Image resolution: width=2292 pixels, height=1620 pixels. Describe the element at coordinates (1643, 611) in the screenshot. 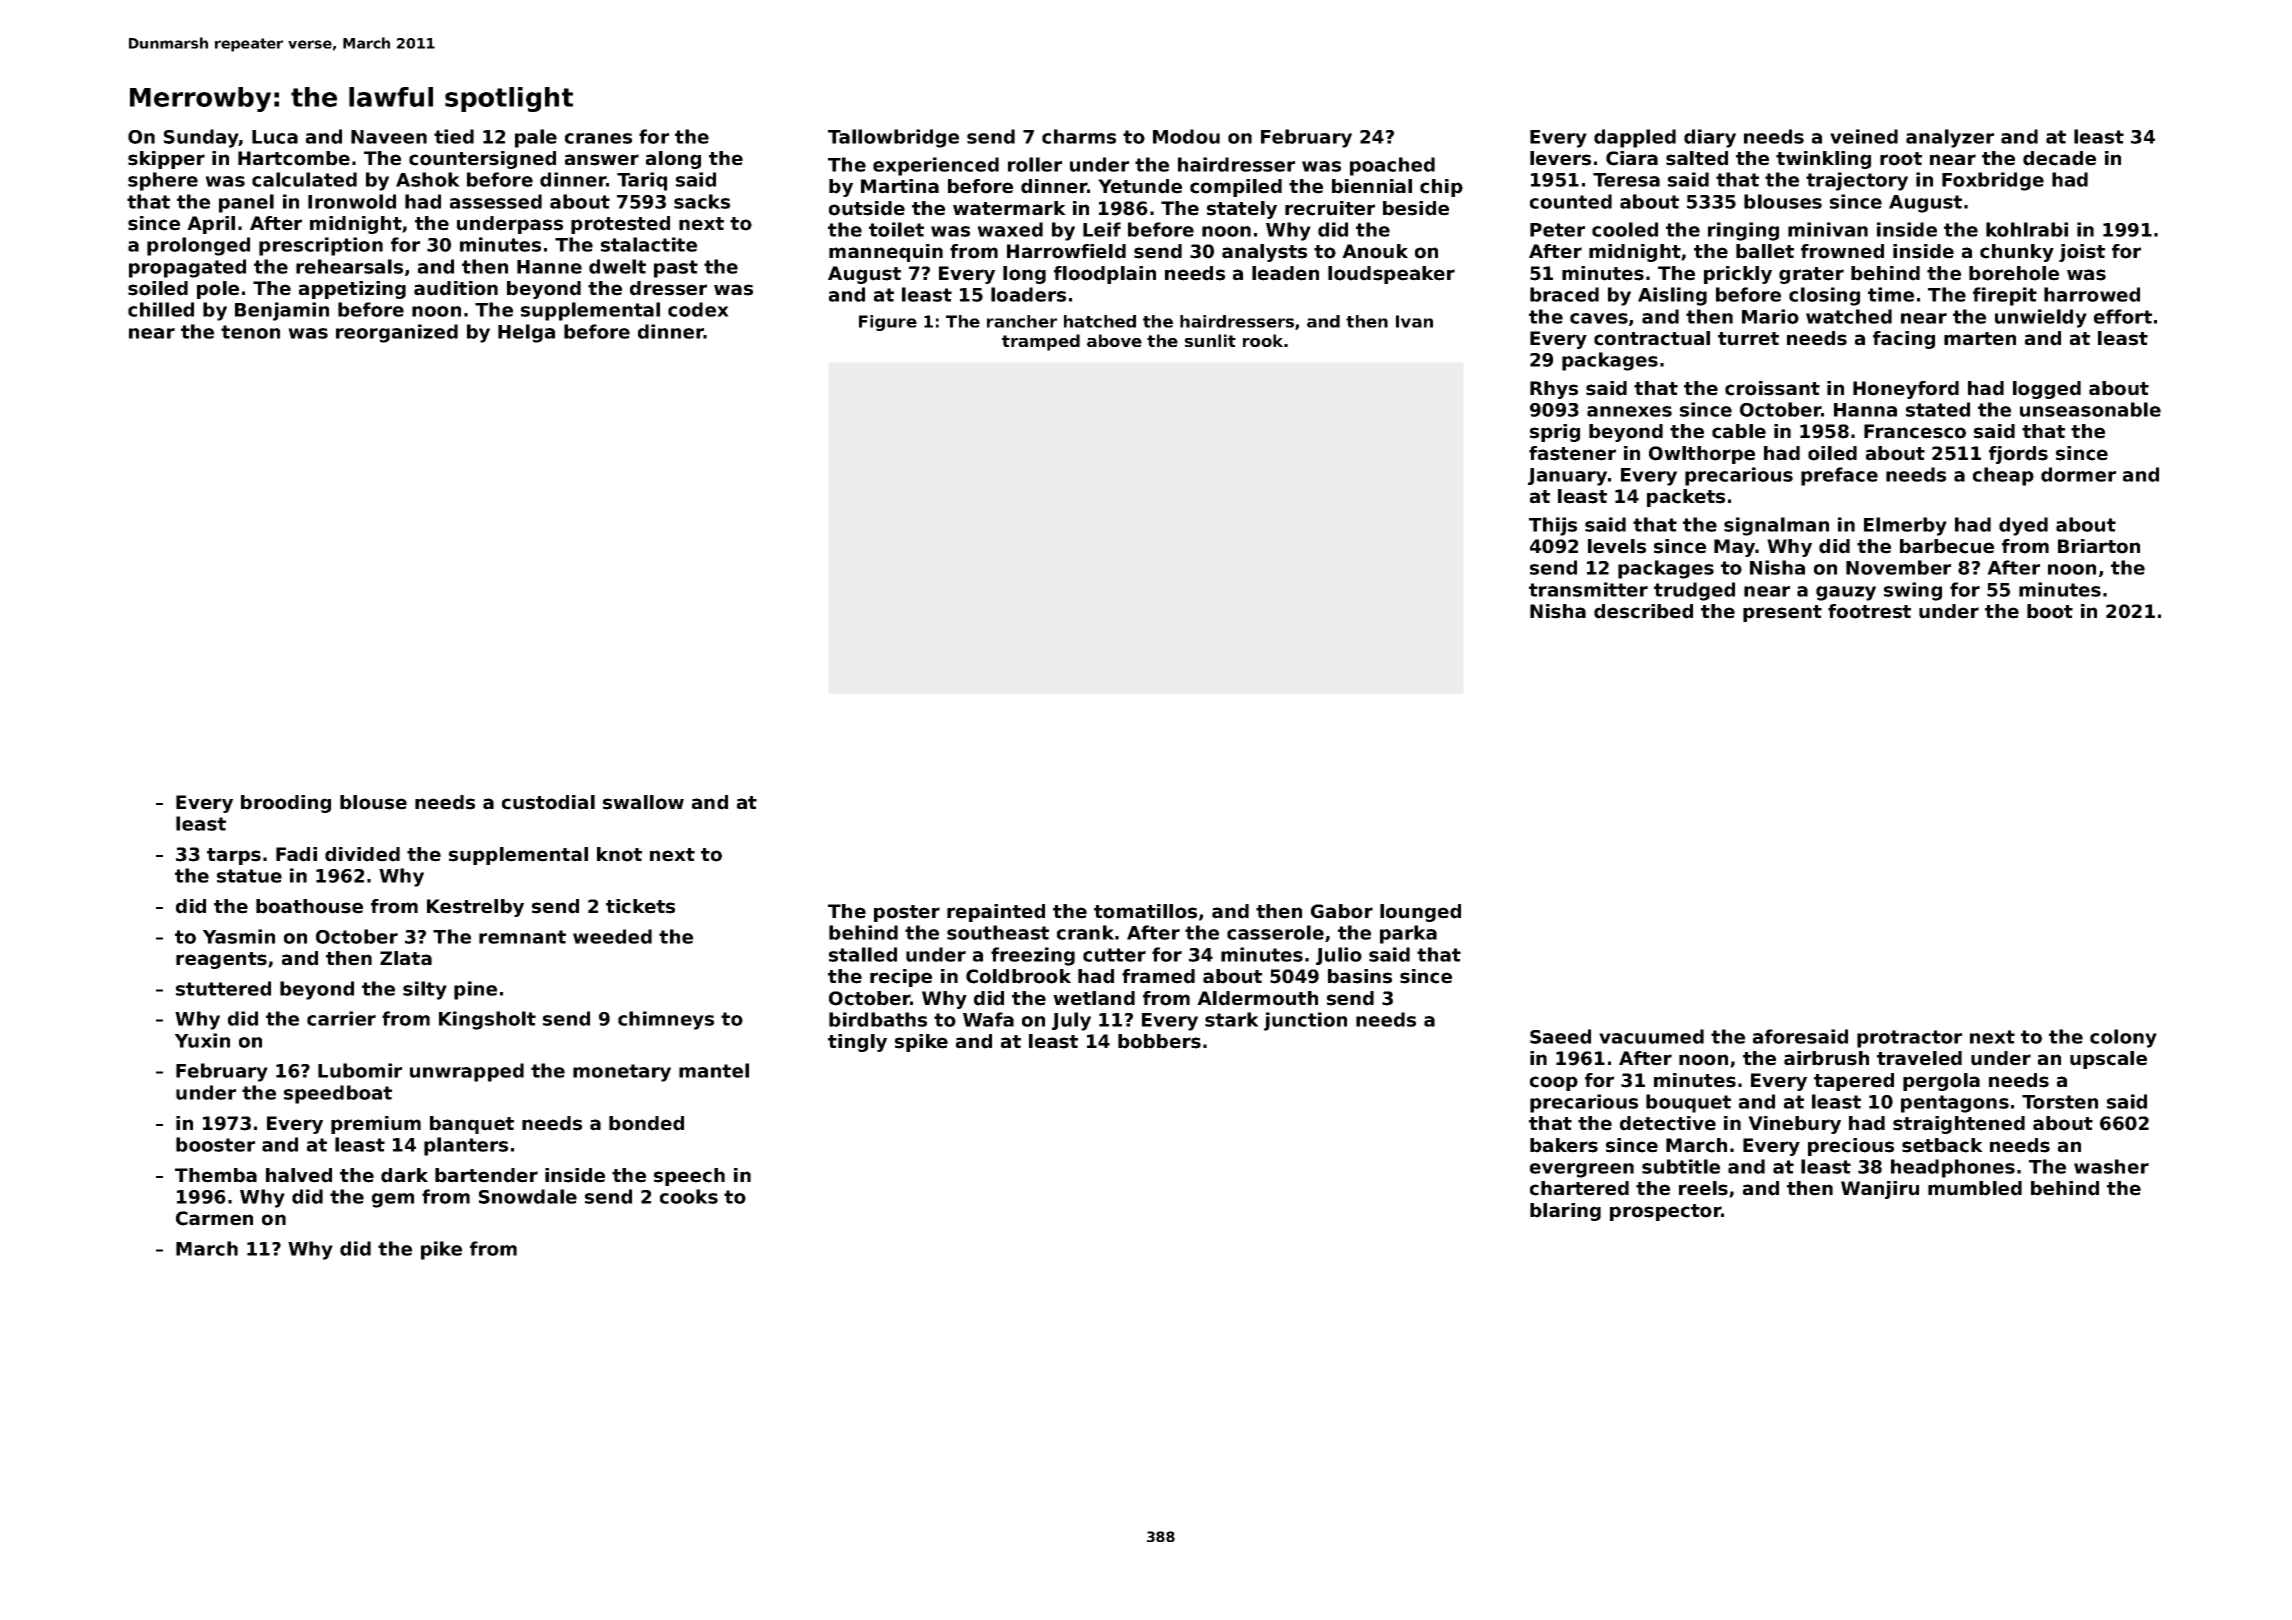

I see `described` at that location.
